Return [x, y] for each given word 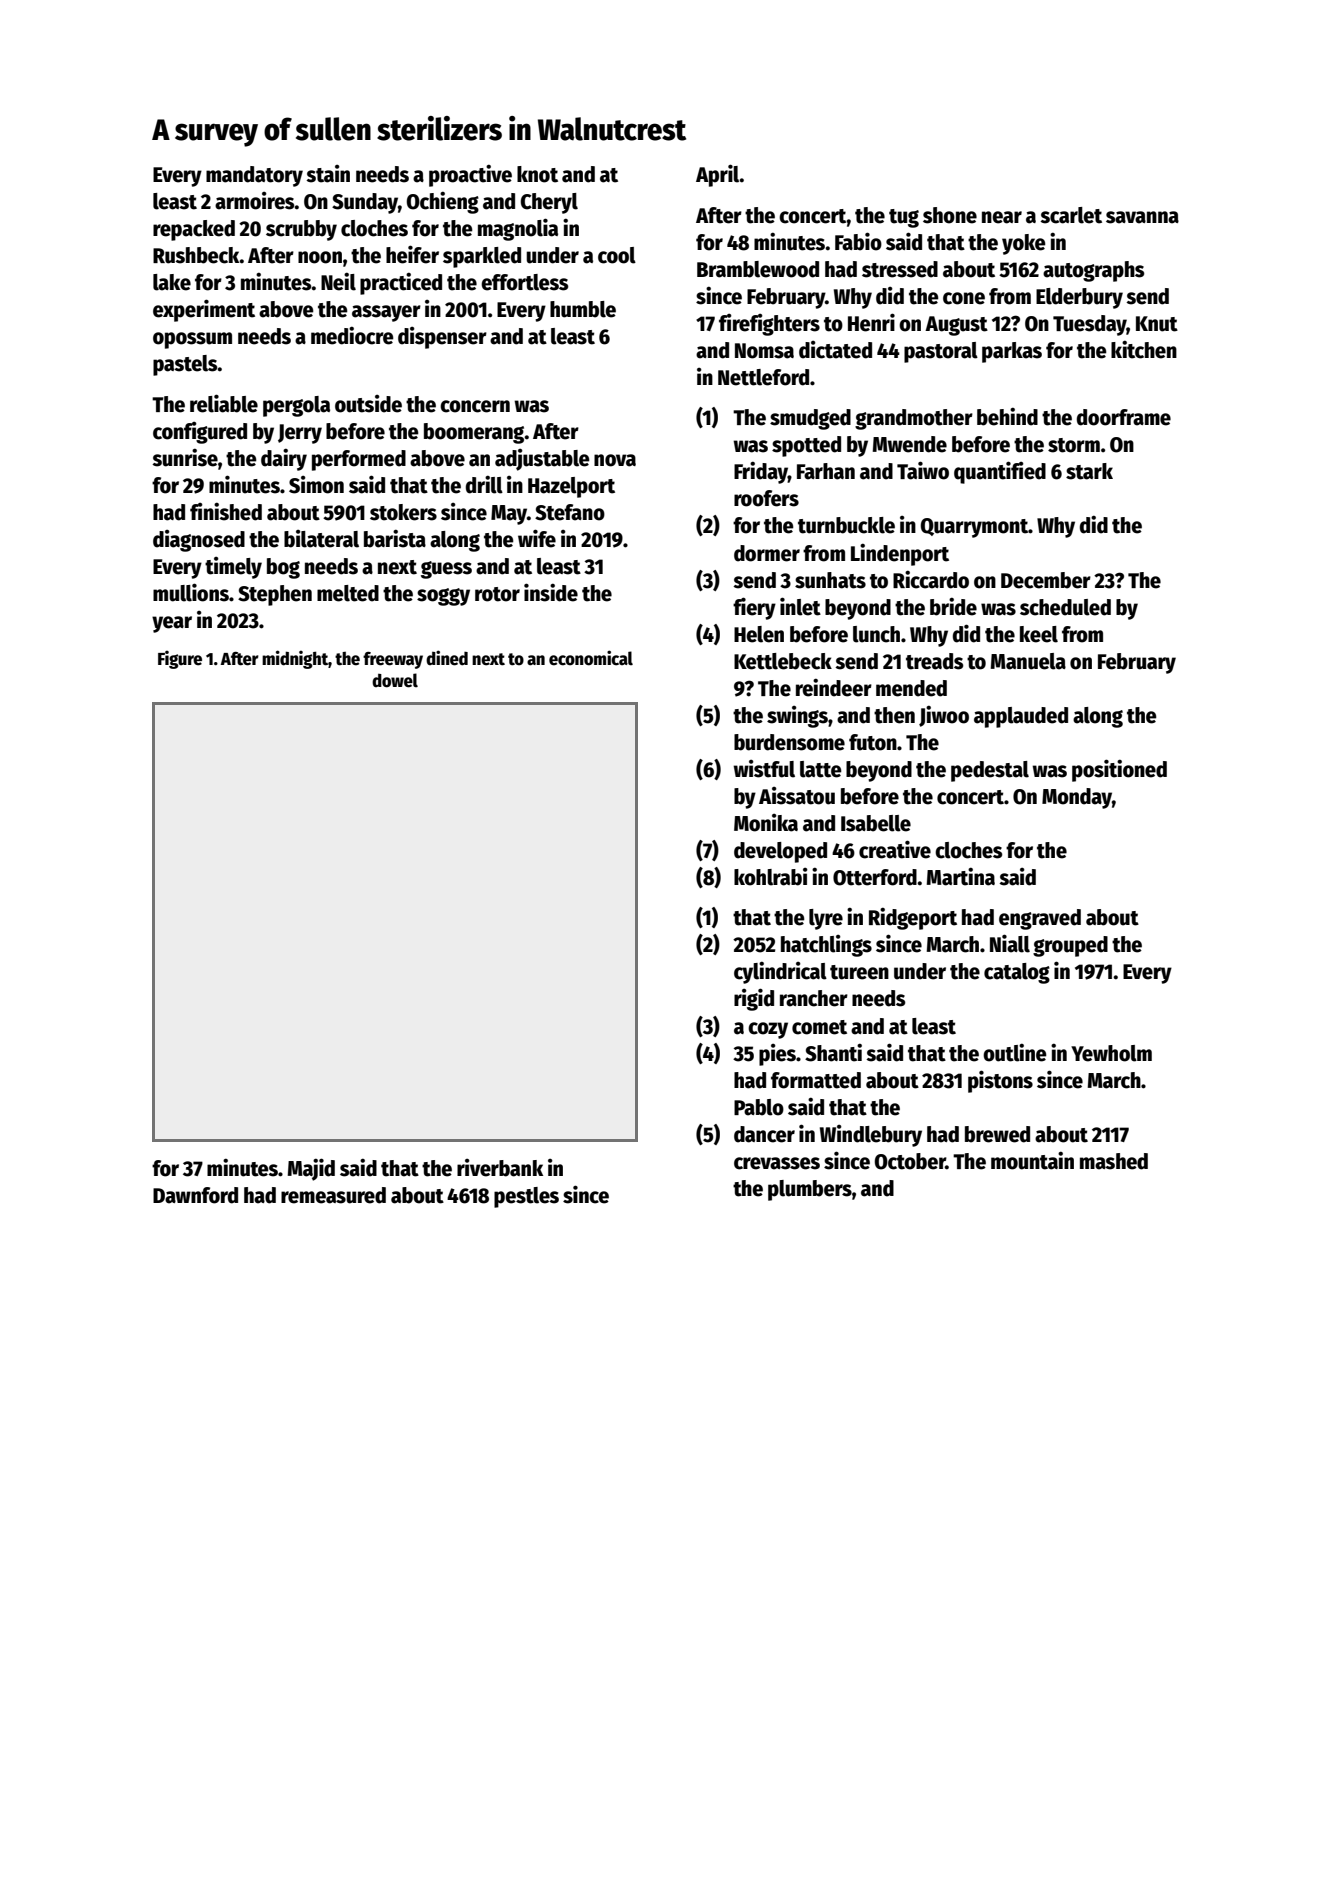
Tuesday [1090, 325]
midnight [295, 659]
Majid [311, 1169]
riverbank [500, 1168]
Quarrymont [974, 528]
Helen [759, 634]
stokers [403, 512]
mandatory [254, 176]
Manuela [1028, 661]
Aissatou [797, 796]
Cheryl [549, 203]
